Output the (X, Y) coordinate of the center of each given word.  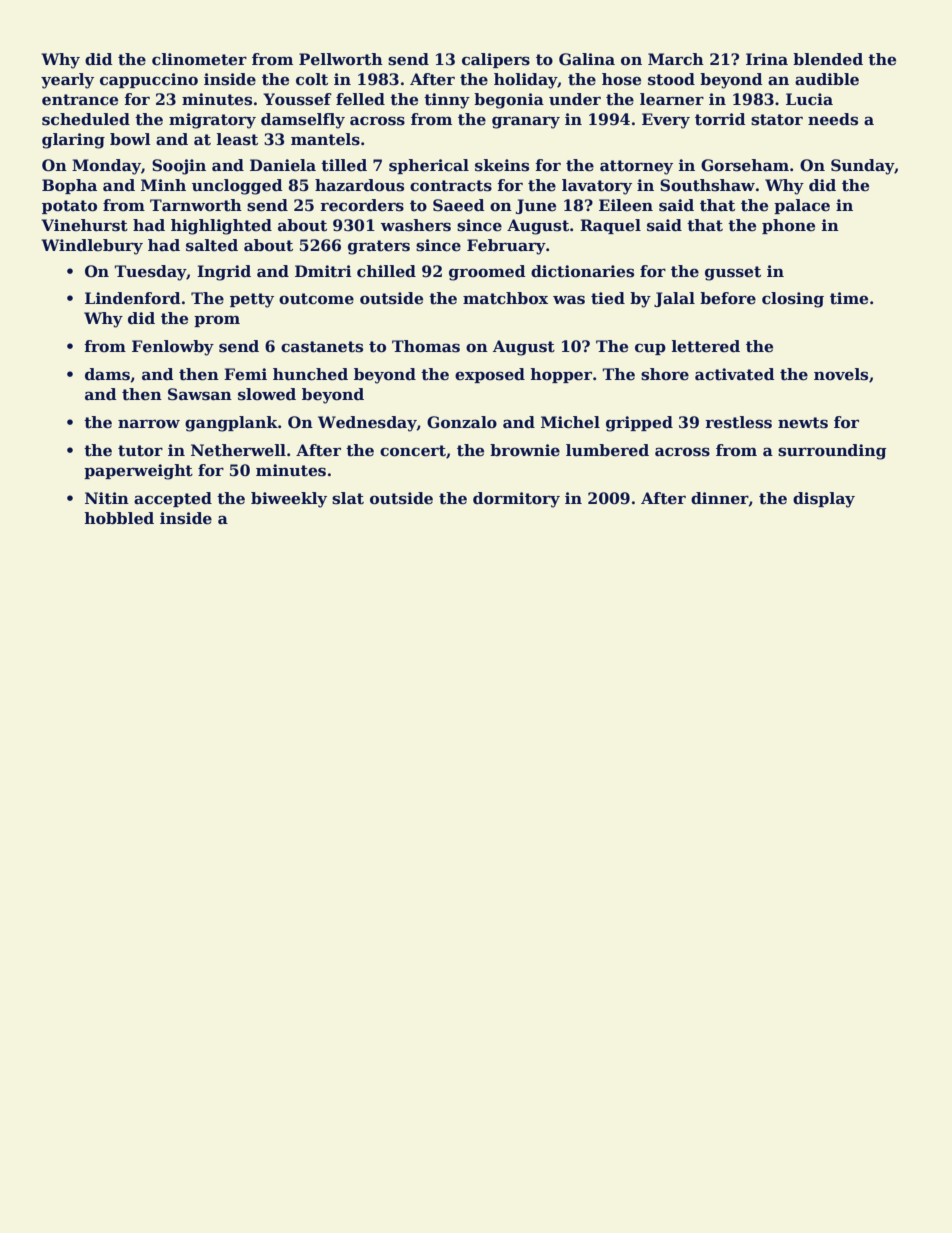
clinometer (199, 59)
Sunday (863, 167)
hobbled (119, 518)
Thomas (426, 346)
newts (803, 423)
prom (217, 321)
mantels (325, 139)
